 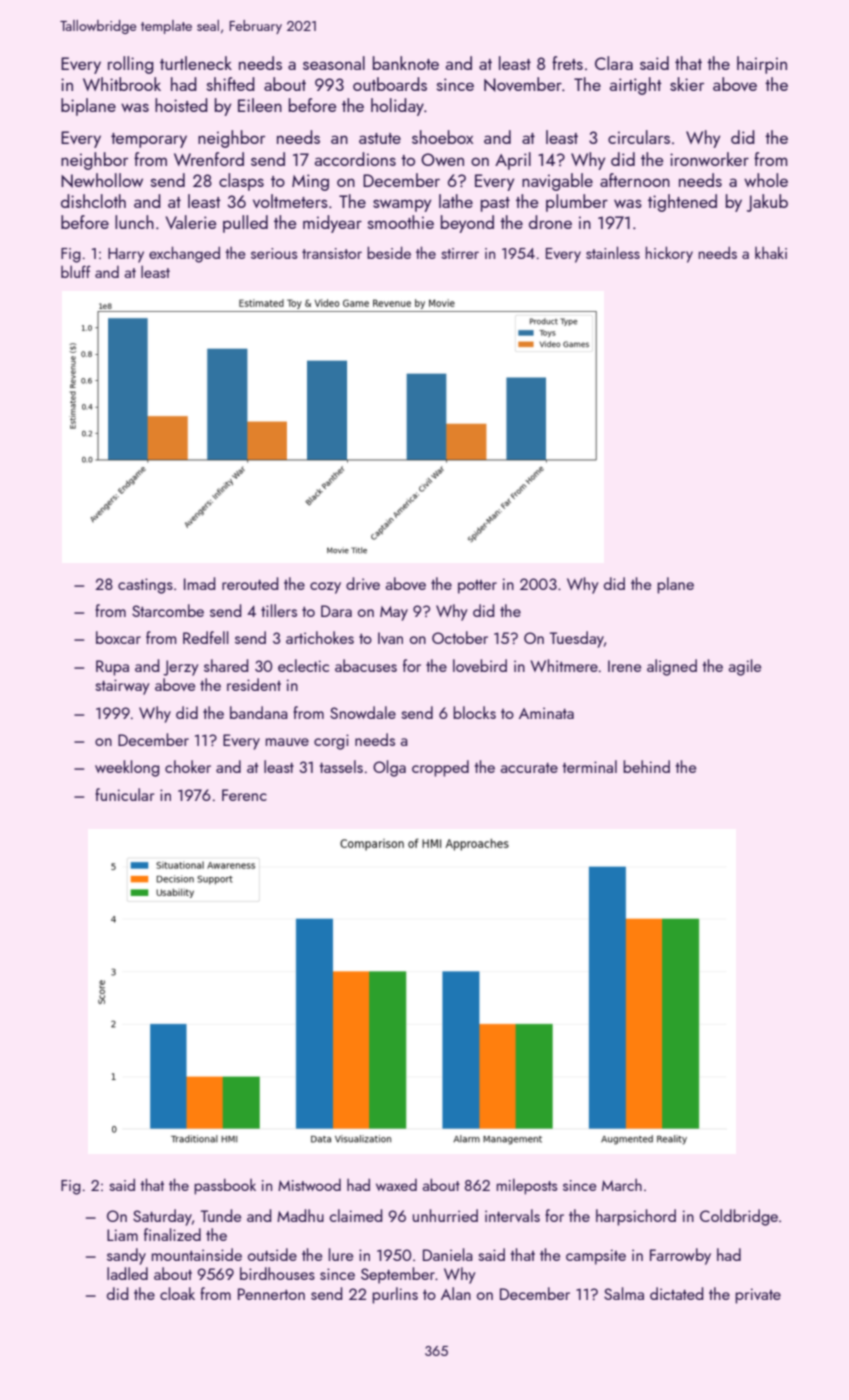 What do you see at coordinates (442, 137) in the screenshot?
I see `shoebox` at bounding box center [442, 137].
